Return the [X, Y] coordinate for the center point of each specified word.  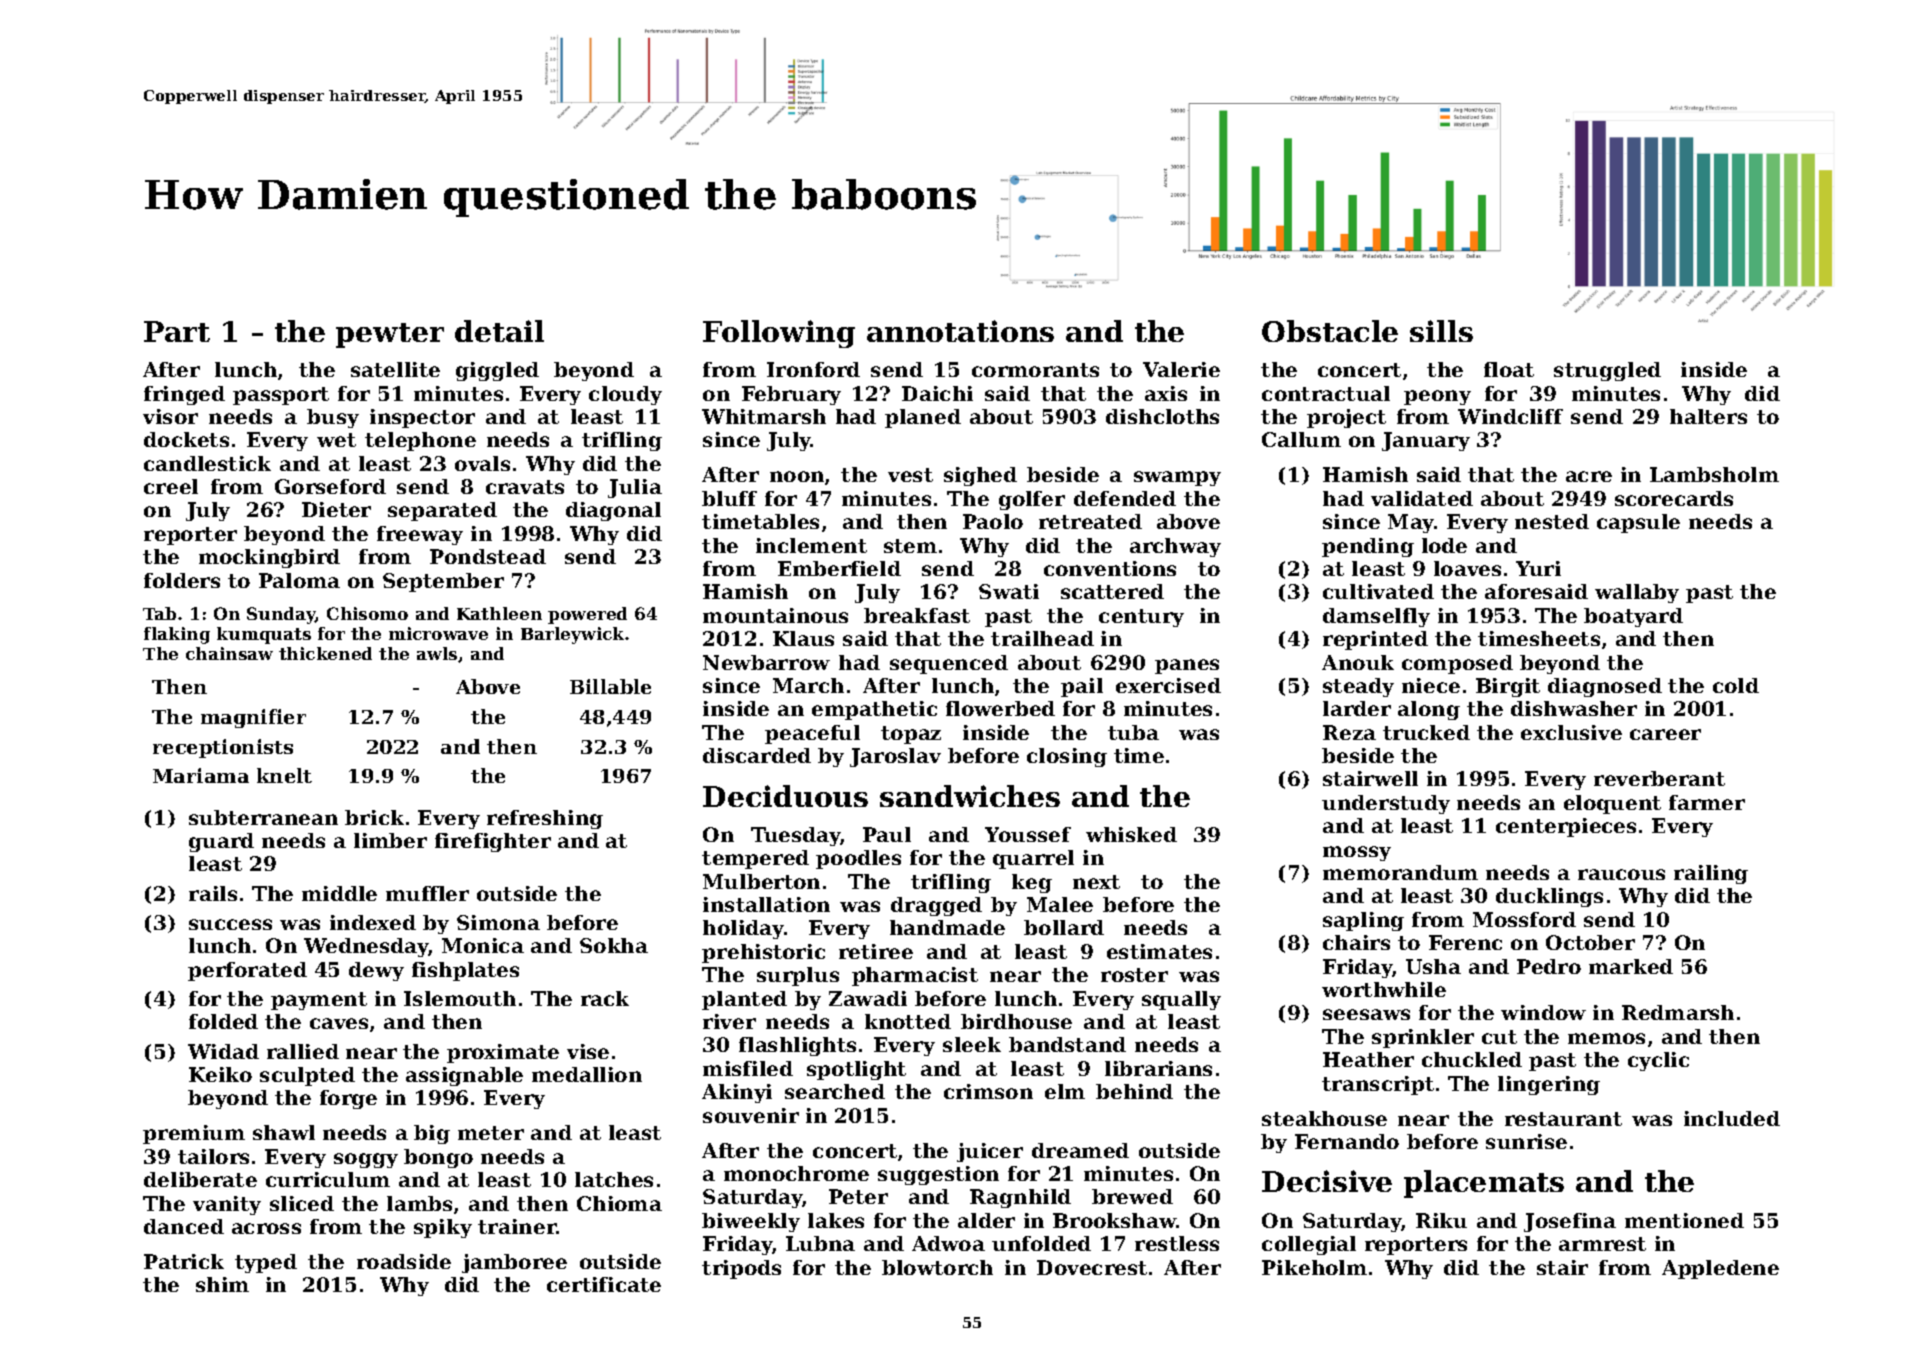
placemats [1484, 1184]
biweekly [751, 1222]
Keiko [220, 1074]
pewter [390, 335]
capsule [1638, 523]
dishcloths [1162, 416]
